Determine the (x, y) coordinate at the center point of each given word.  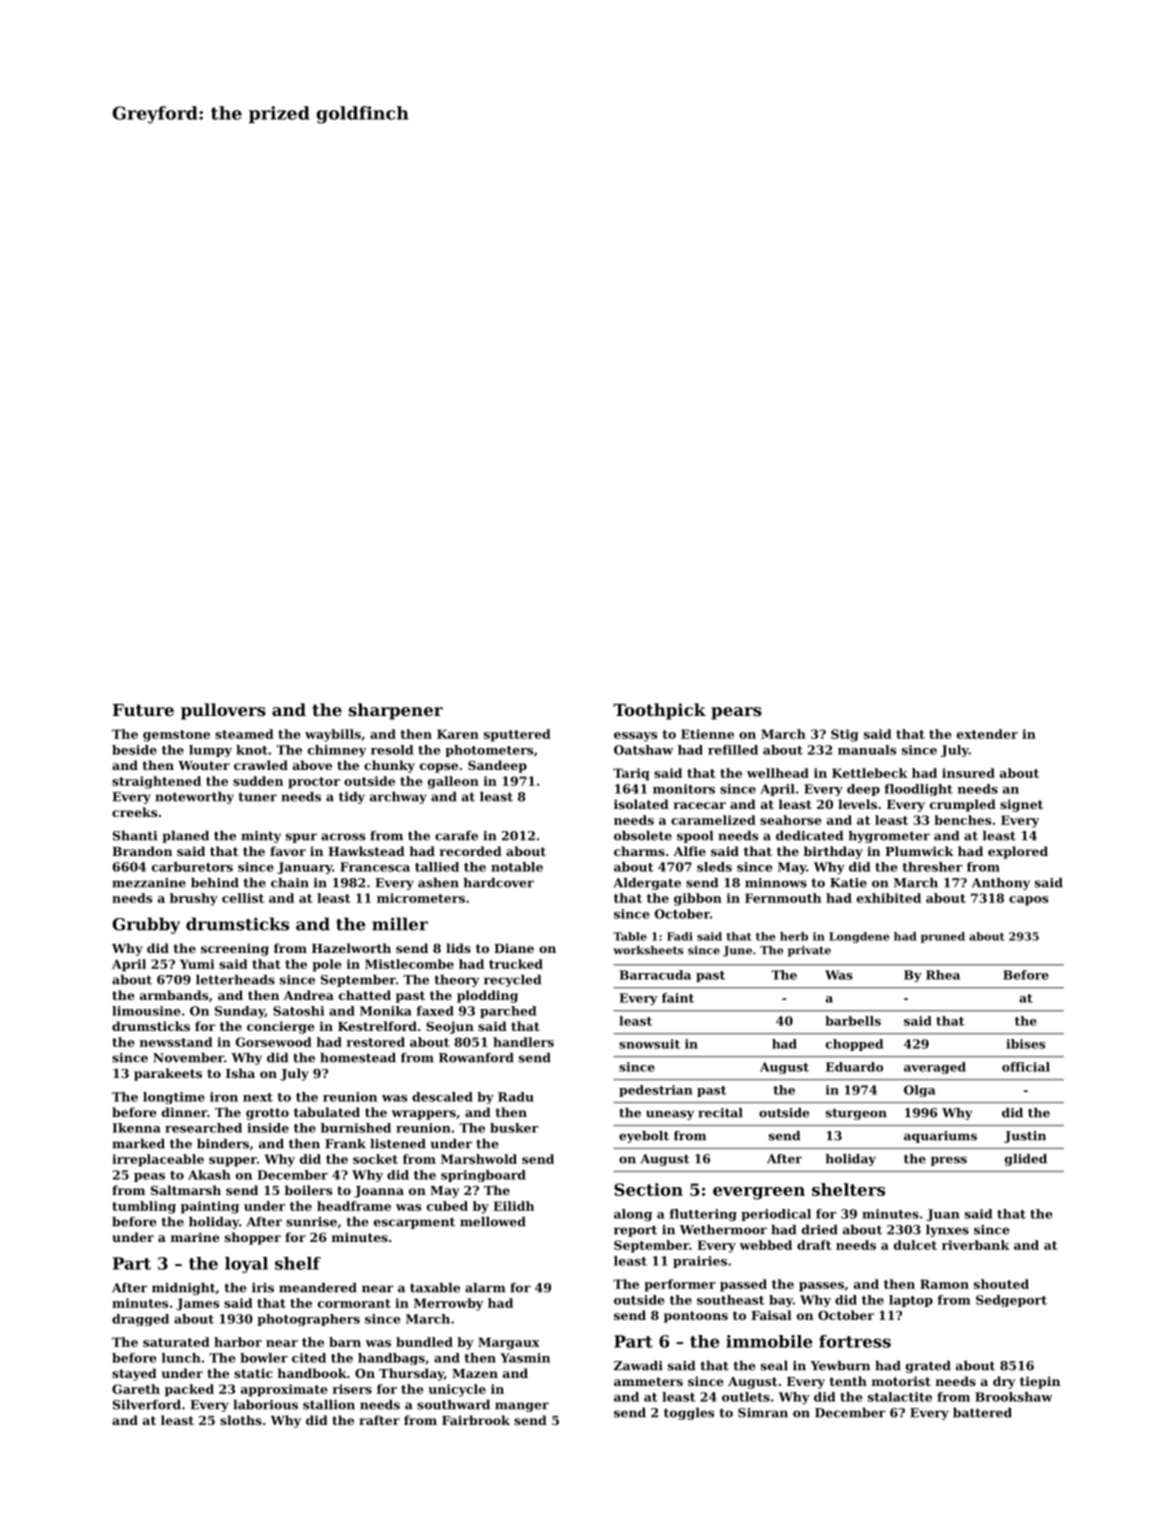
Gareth (136, 1389)
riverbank (976, 1245)
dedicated (809, 836)
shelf (298, 1263)
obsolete (643, 836)
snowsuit (649, 1044)
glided (1026, 1160)
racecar (700, 805)
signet (1021, 805)
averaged (935, 1068)
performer (680, 1285)
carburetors (192, 867)
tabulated (327, 1112)
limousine (146, 1011)
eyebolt (644, 1137)
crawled (261, 765)
